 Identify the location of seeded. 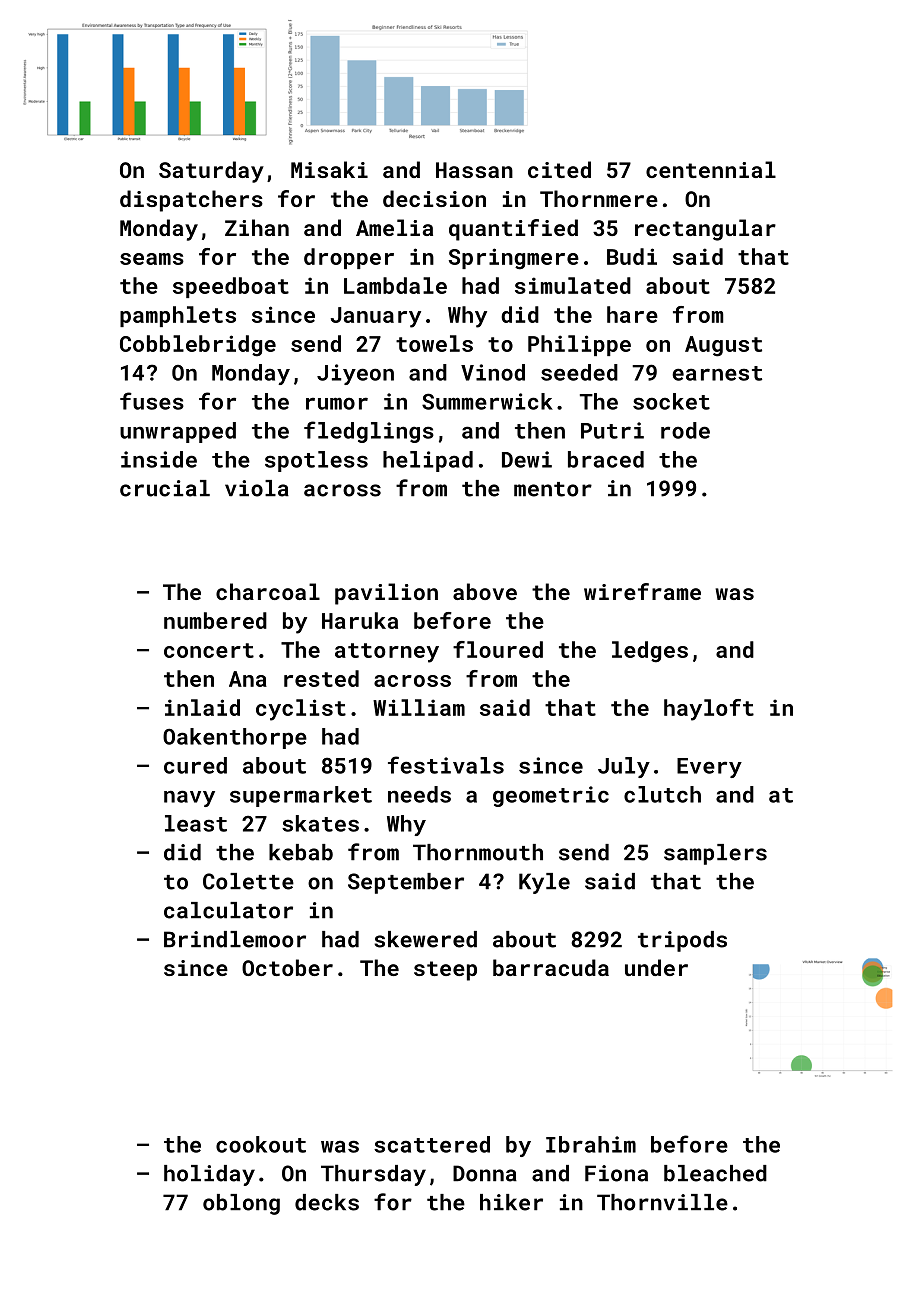
(579, 372).
